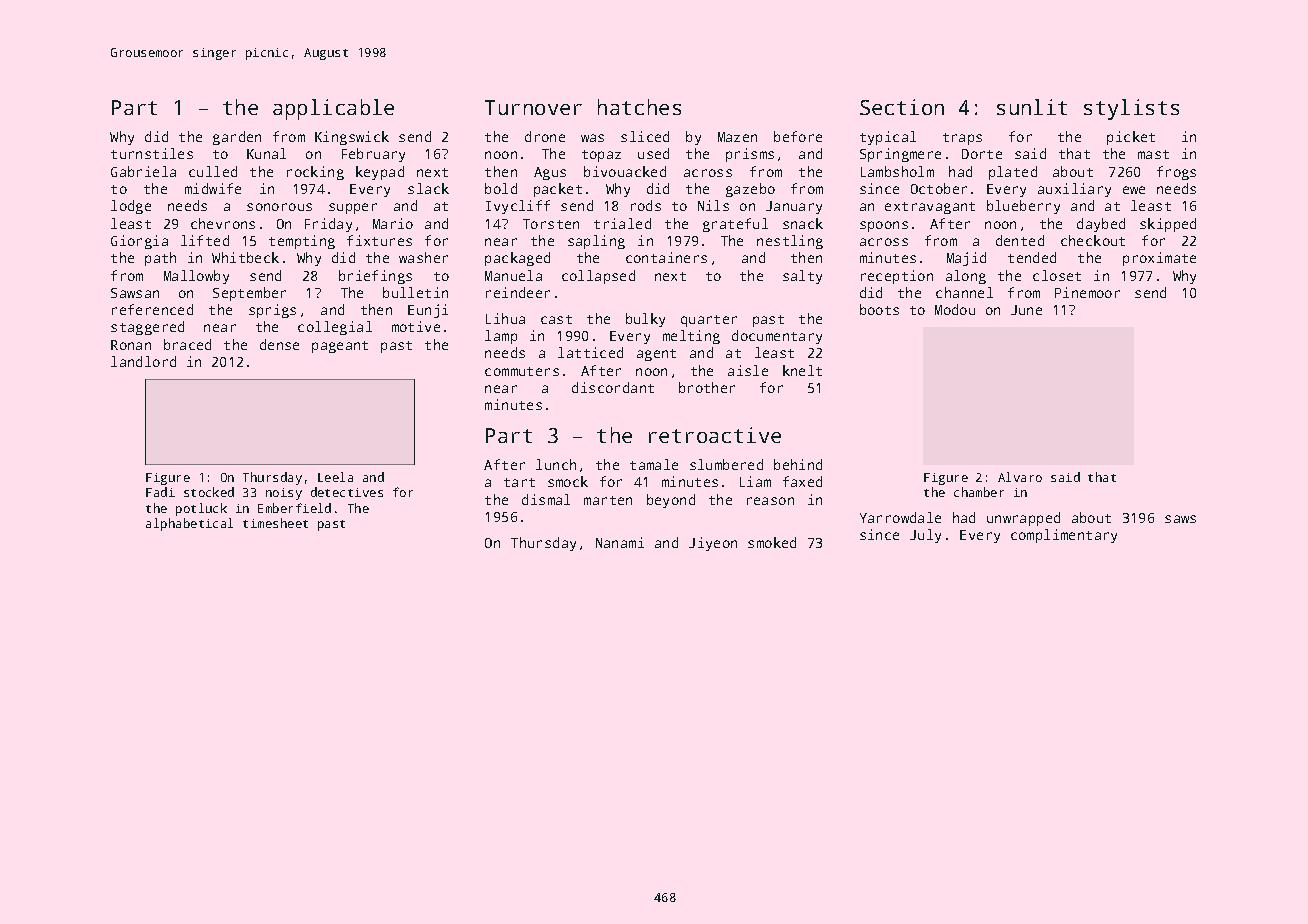 The height and width of the image is (924, 1308). What do you see at coordinates (1131, 109) in the image?
I see `stylists` at bounding box center [1131, 109].
